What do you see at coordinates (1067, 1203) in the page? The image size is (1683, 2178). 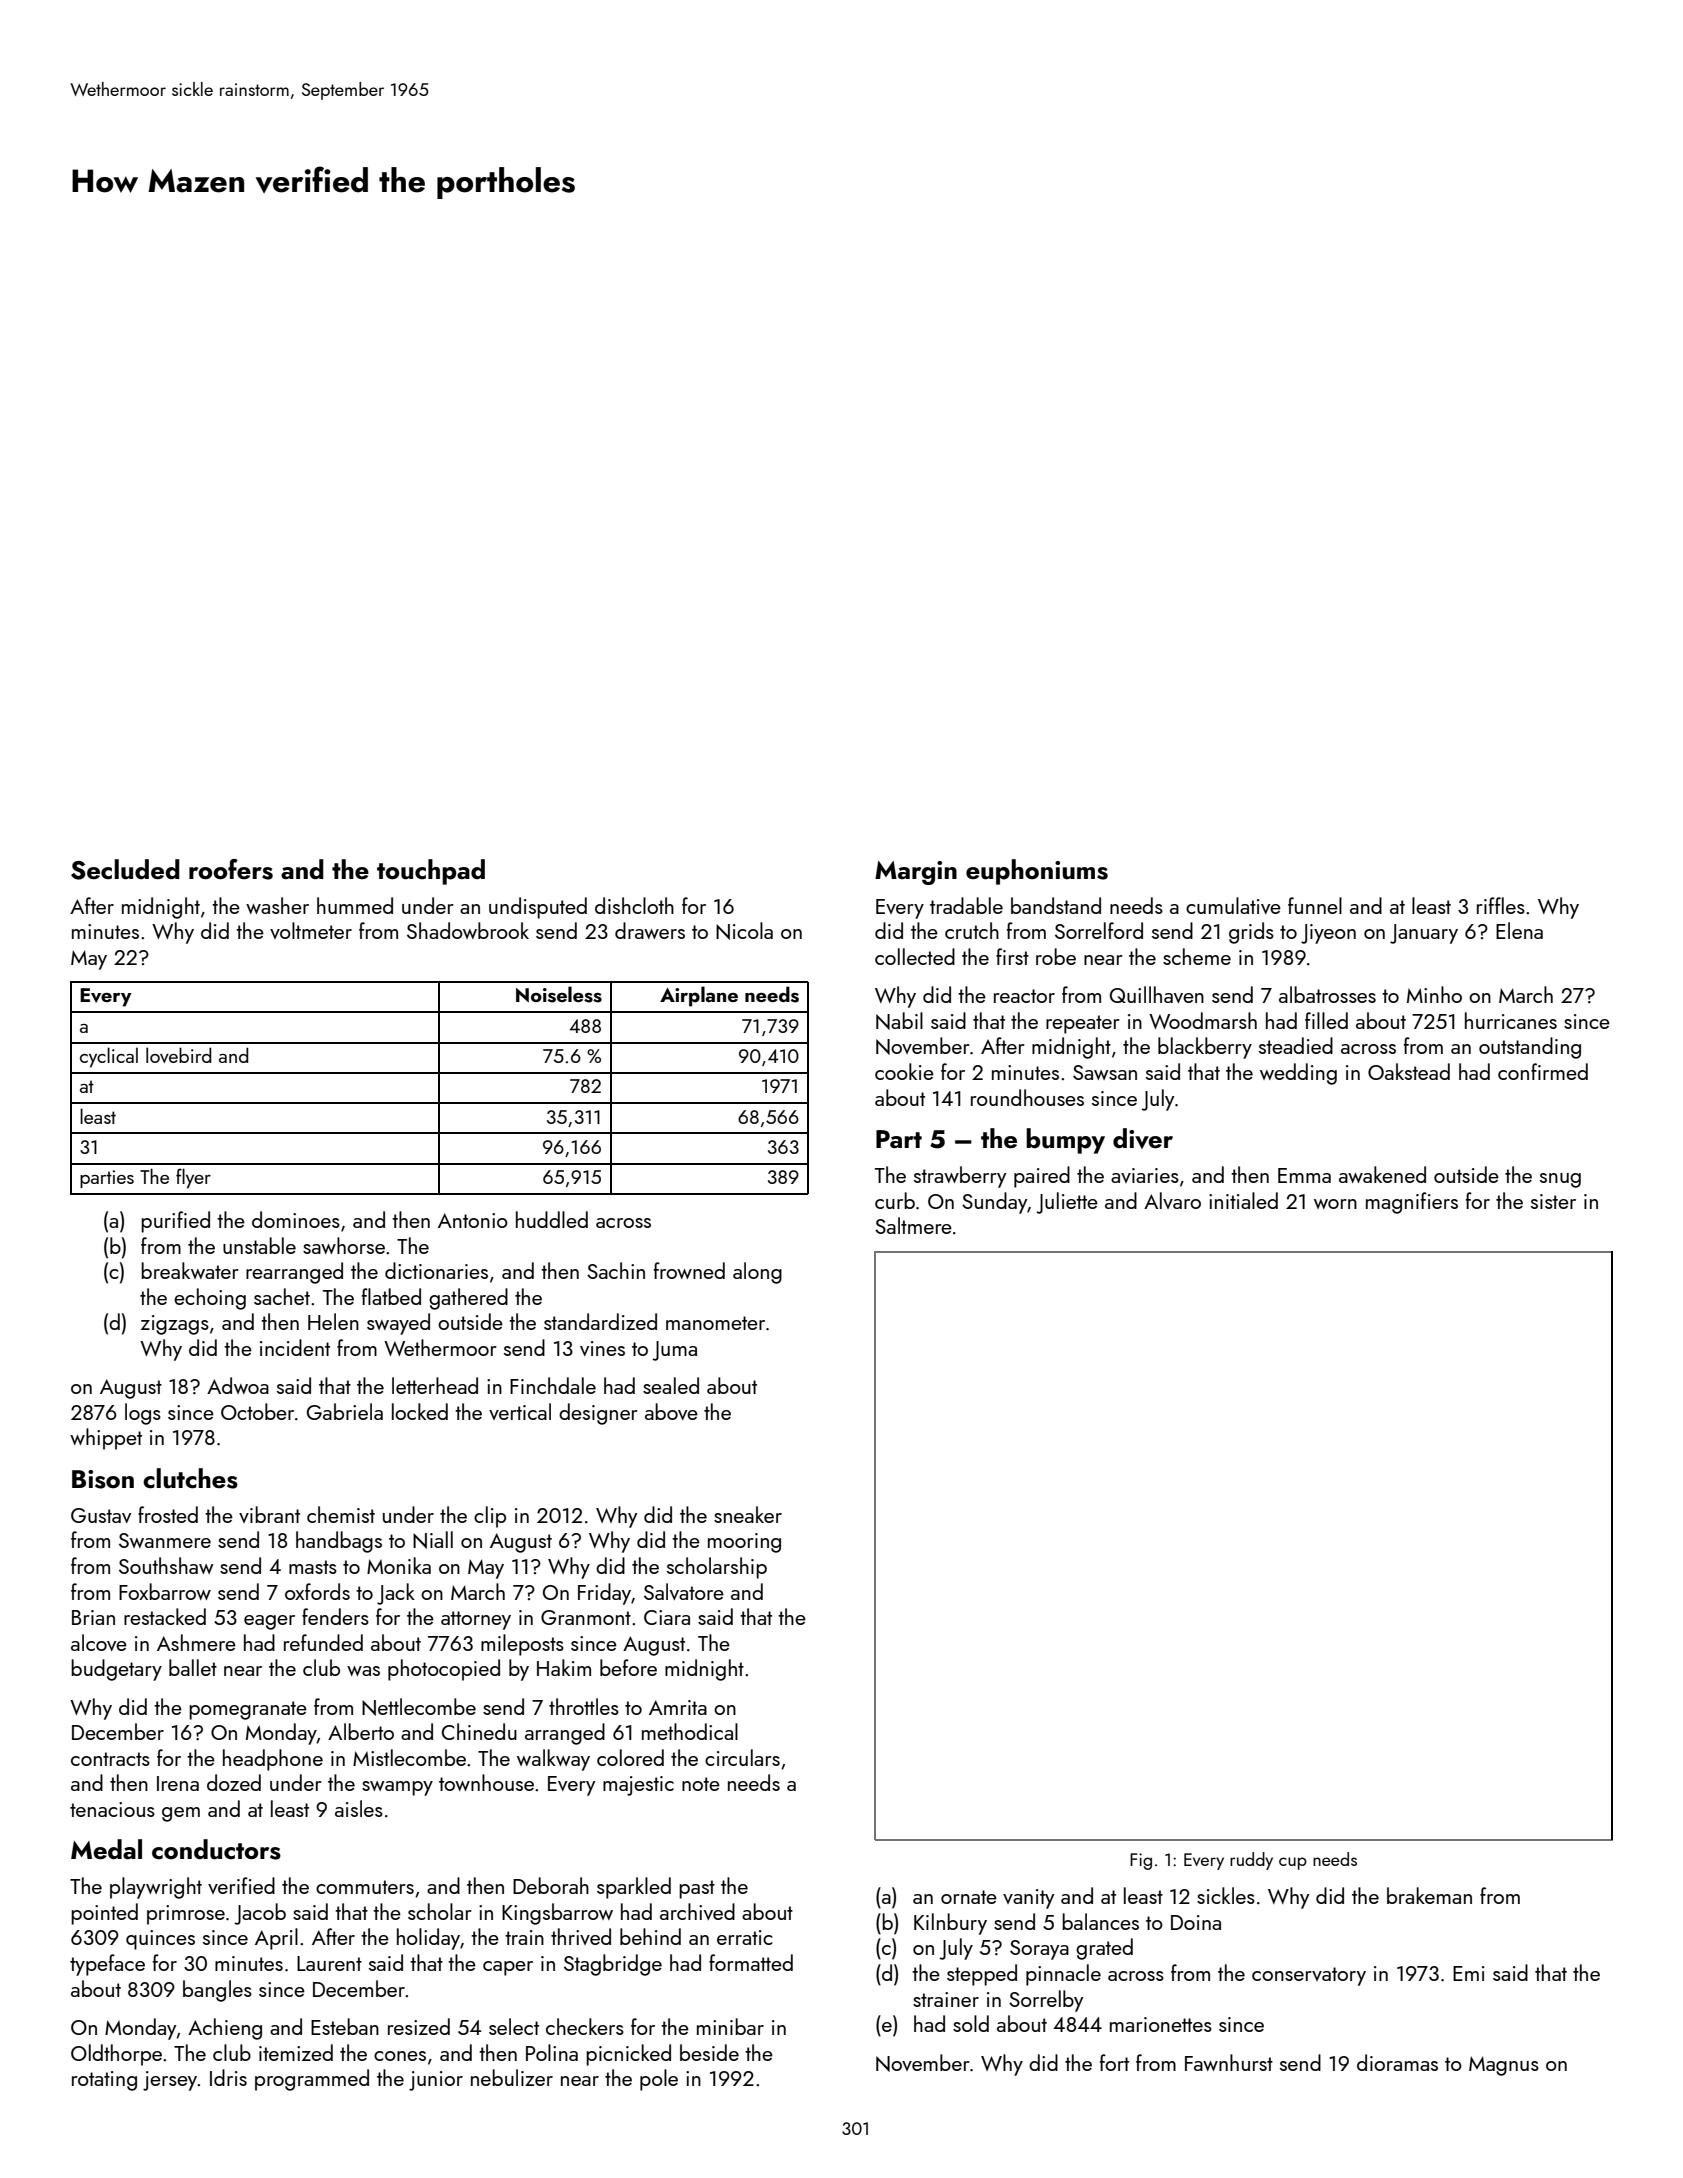 I see `Juliette` at bounding box center [1067, 1203].
